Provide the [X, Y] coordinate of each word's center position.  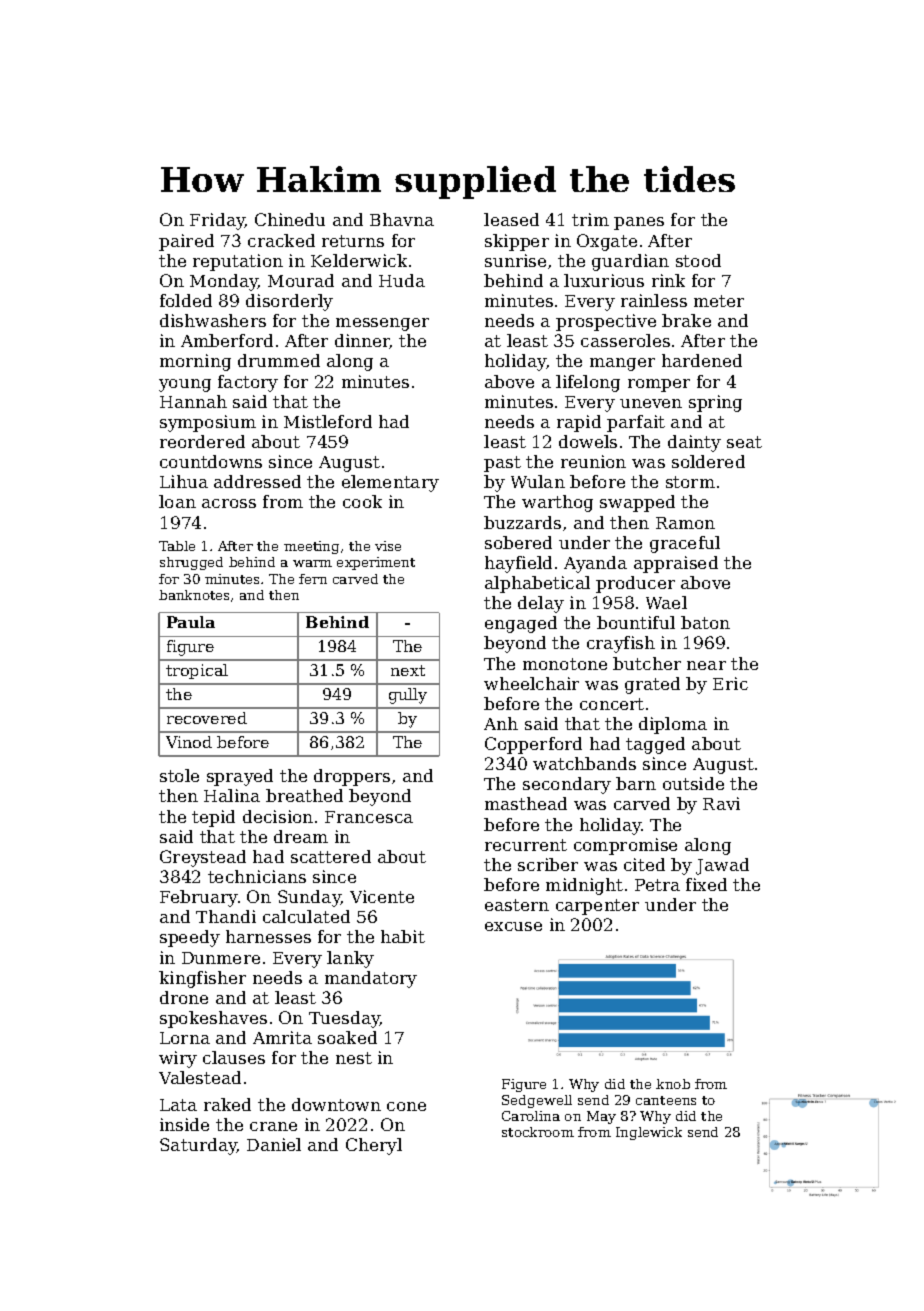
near [706, 665]
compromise [625, 846]
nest [354, 1058]
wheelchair [531, 683]
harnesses [268, 936]
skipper [517, 242]
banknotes [194, 595]
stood [698, 260]
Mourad [301, 280]
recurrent [526, 845]
